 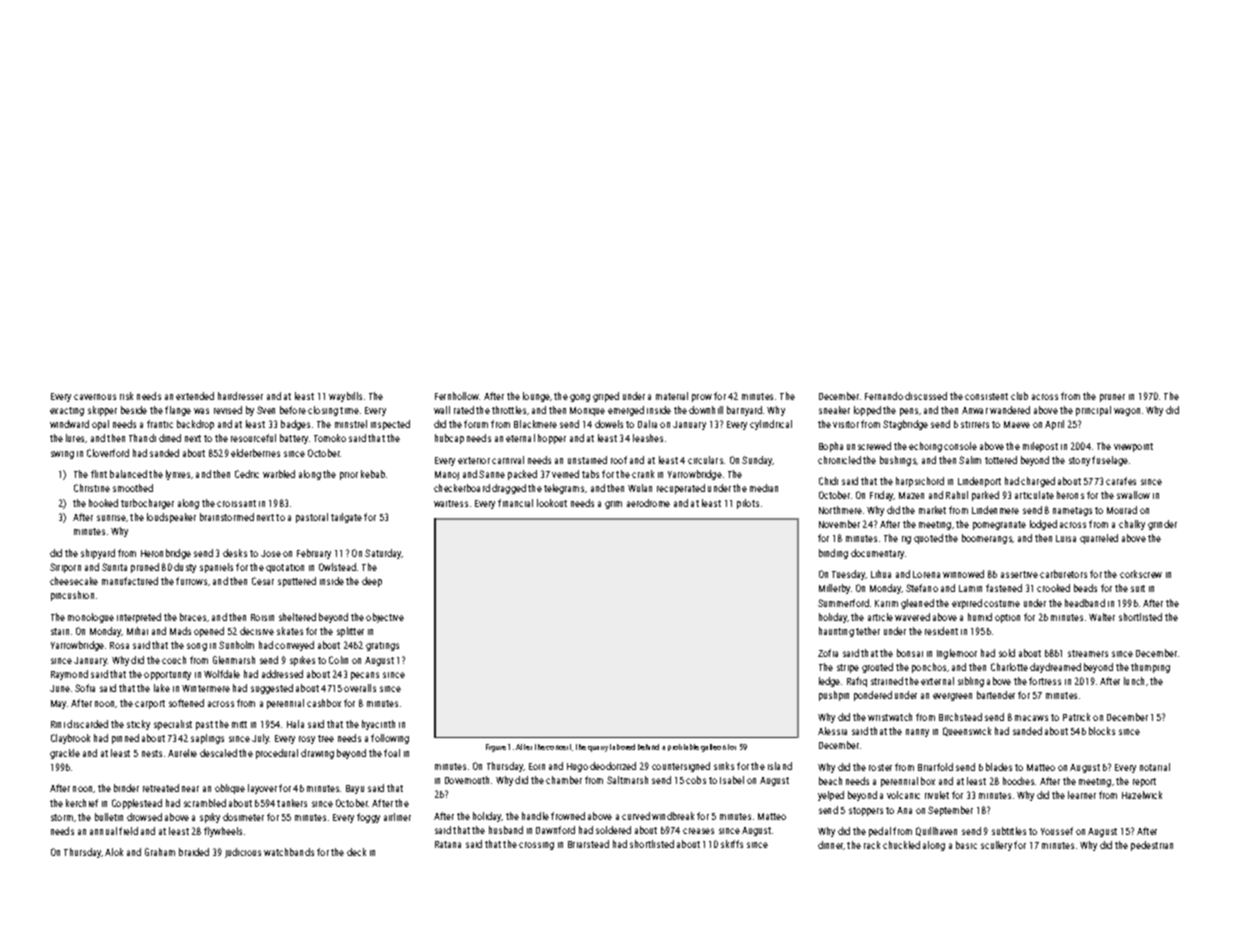 What do you see at coordinates (103, 831) in the image?
I see `annual` at bounding box center [103, 831].
